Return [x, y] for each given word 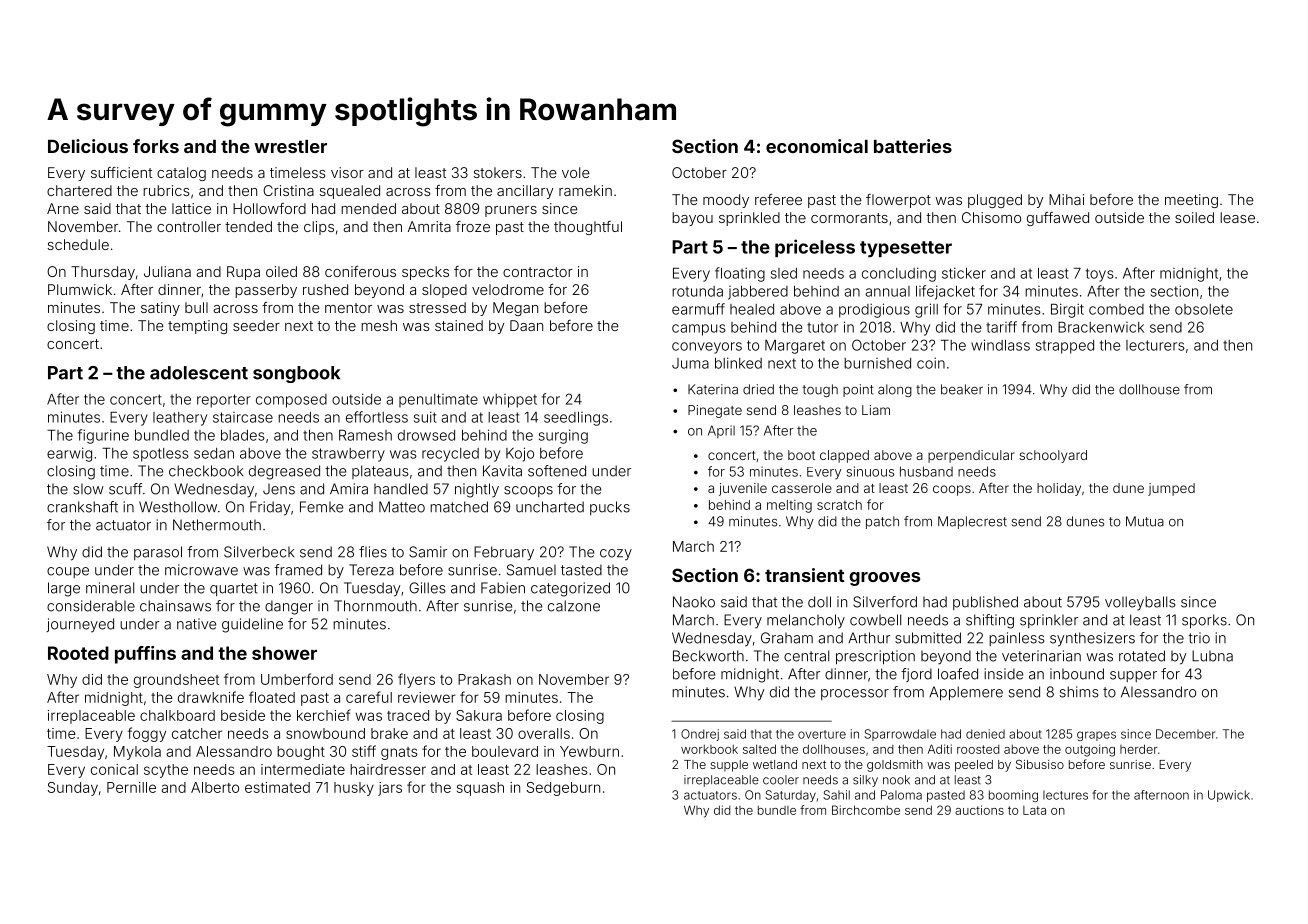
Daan [526, 325]
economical [817, 146]
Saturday [790, 796]
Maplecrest [972, 522]
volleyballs [1140, 603]
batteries [913, 146]
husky [354, 789]
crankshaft [82, 507]
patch [882, 522]
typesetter [906, 249]
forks [156, 146]
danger [289, 607]
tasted [581, 570]
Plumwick [80, 289]
